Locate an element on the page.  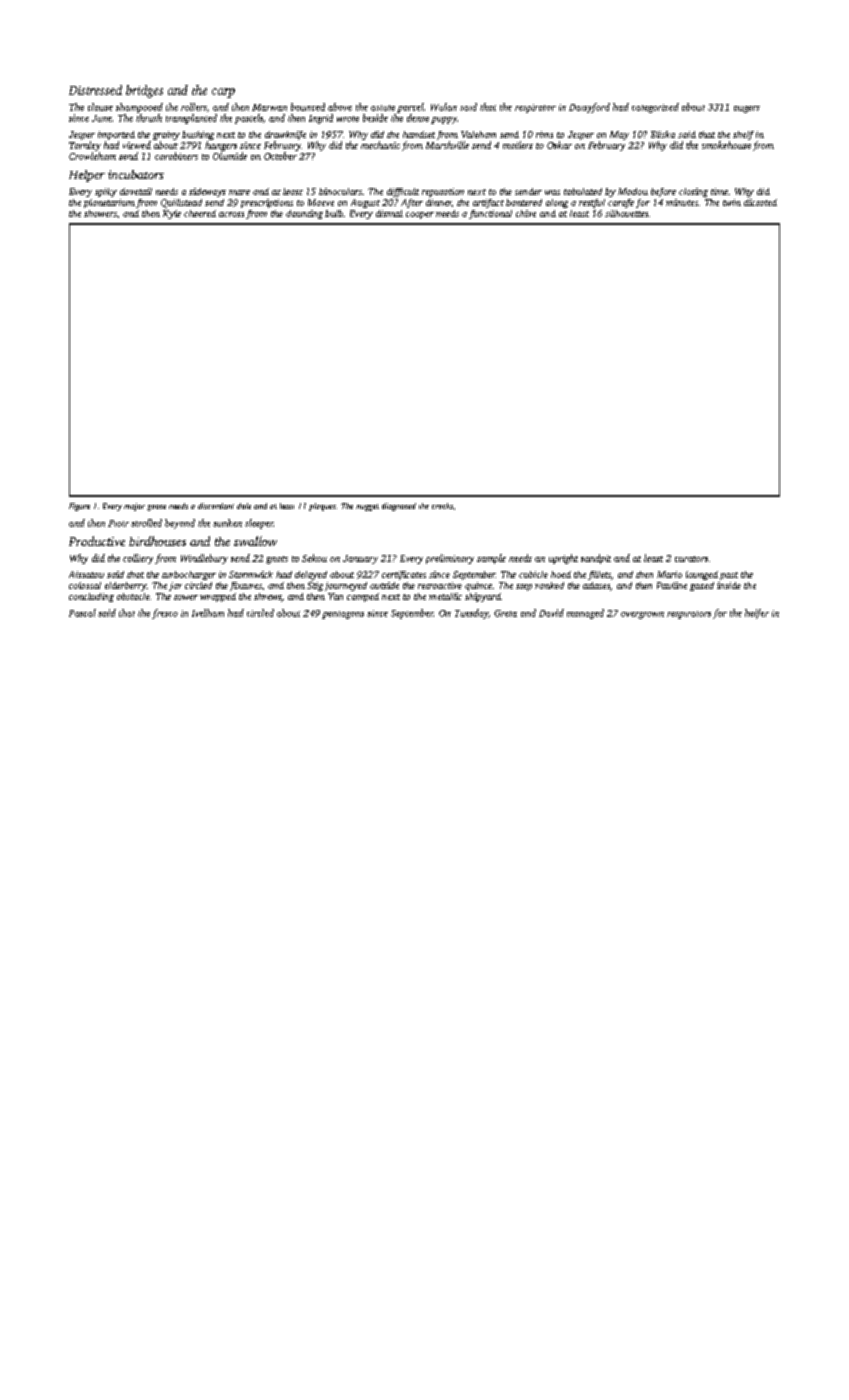
Ivelham is located at coordinates (208, 613).
